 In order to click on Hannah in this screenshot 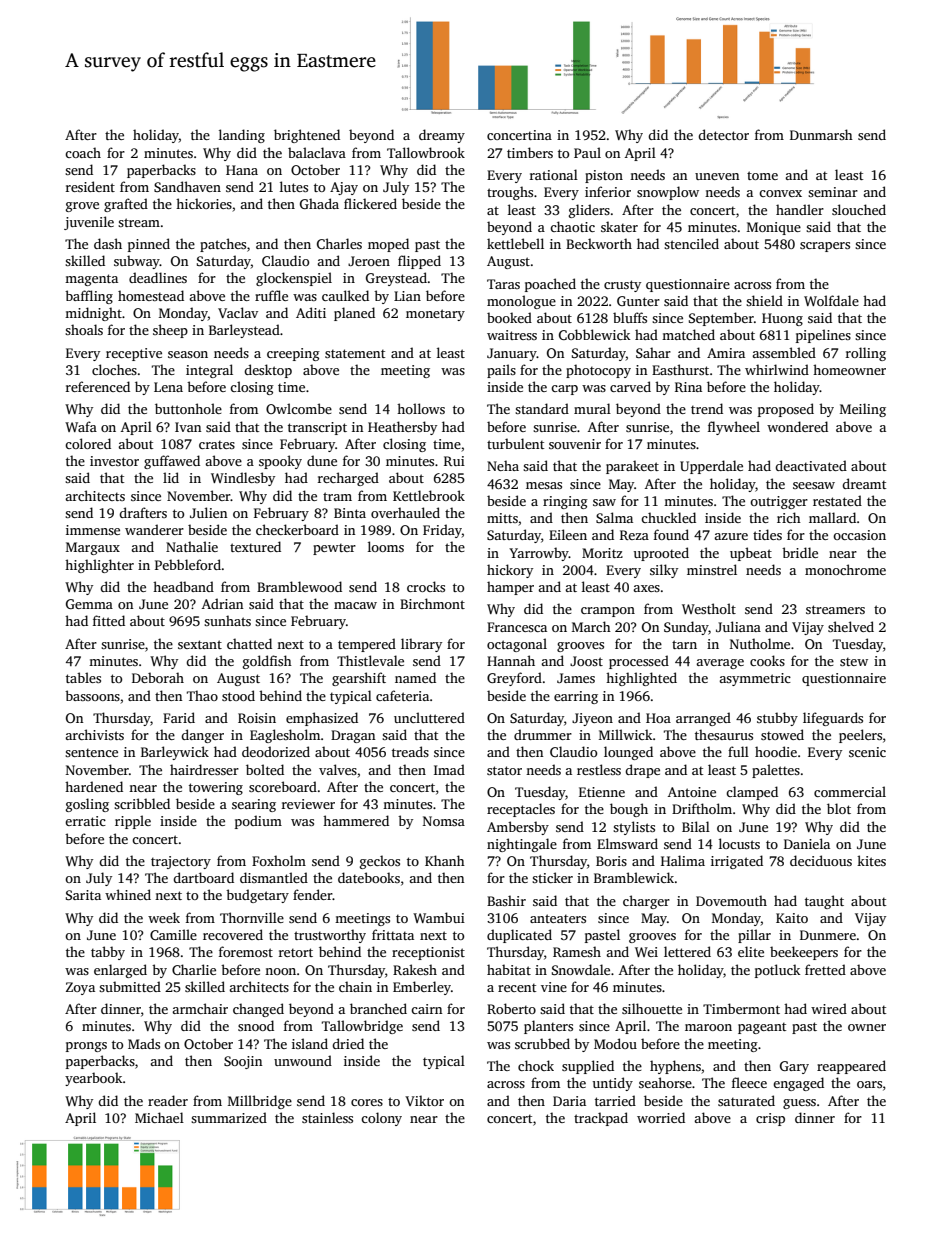, I will do `click(511, 660)`.
